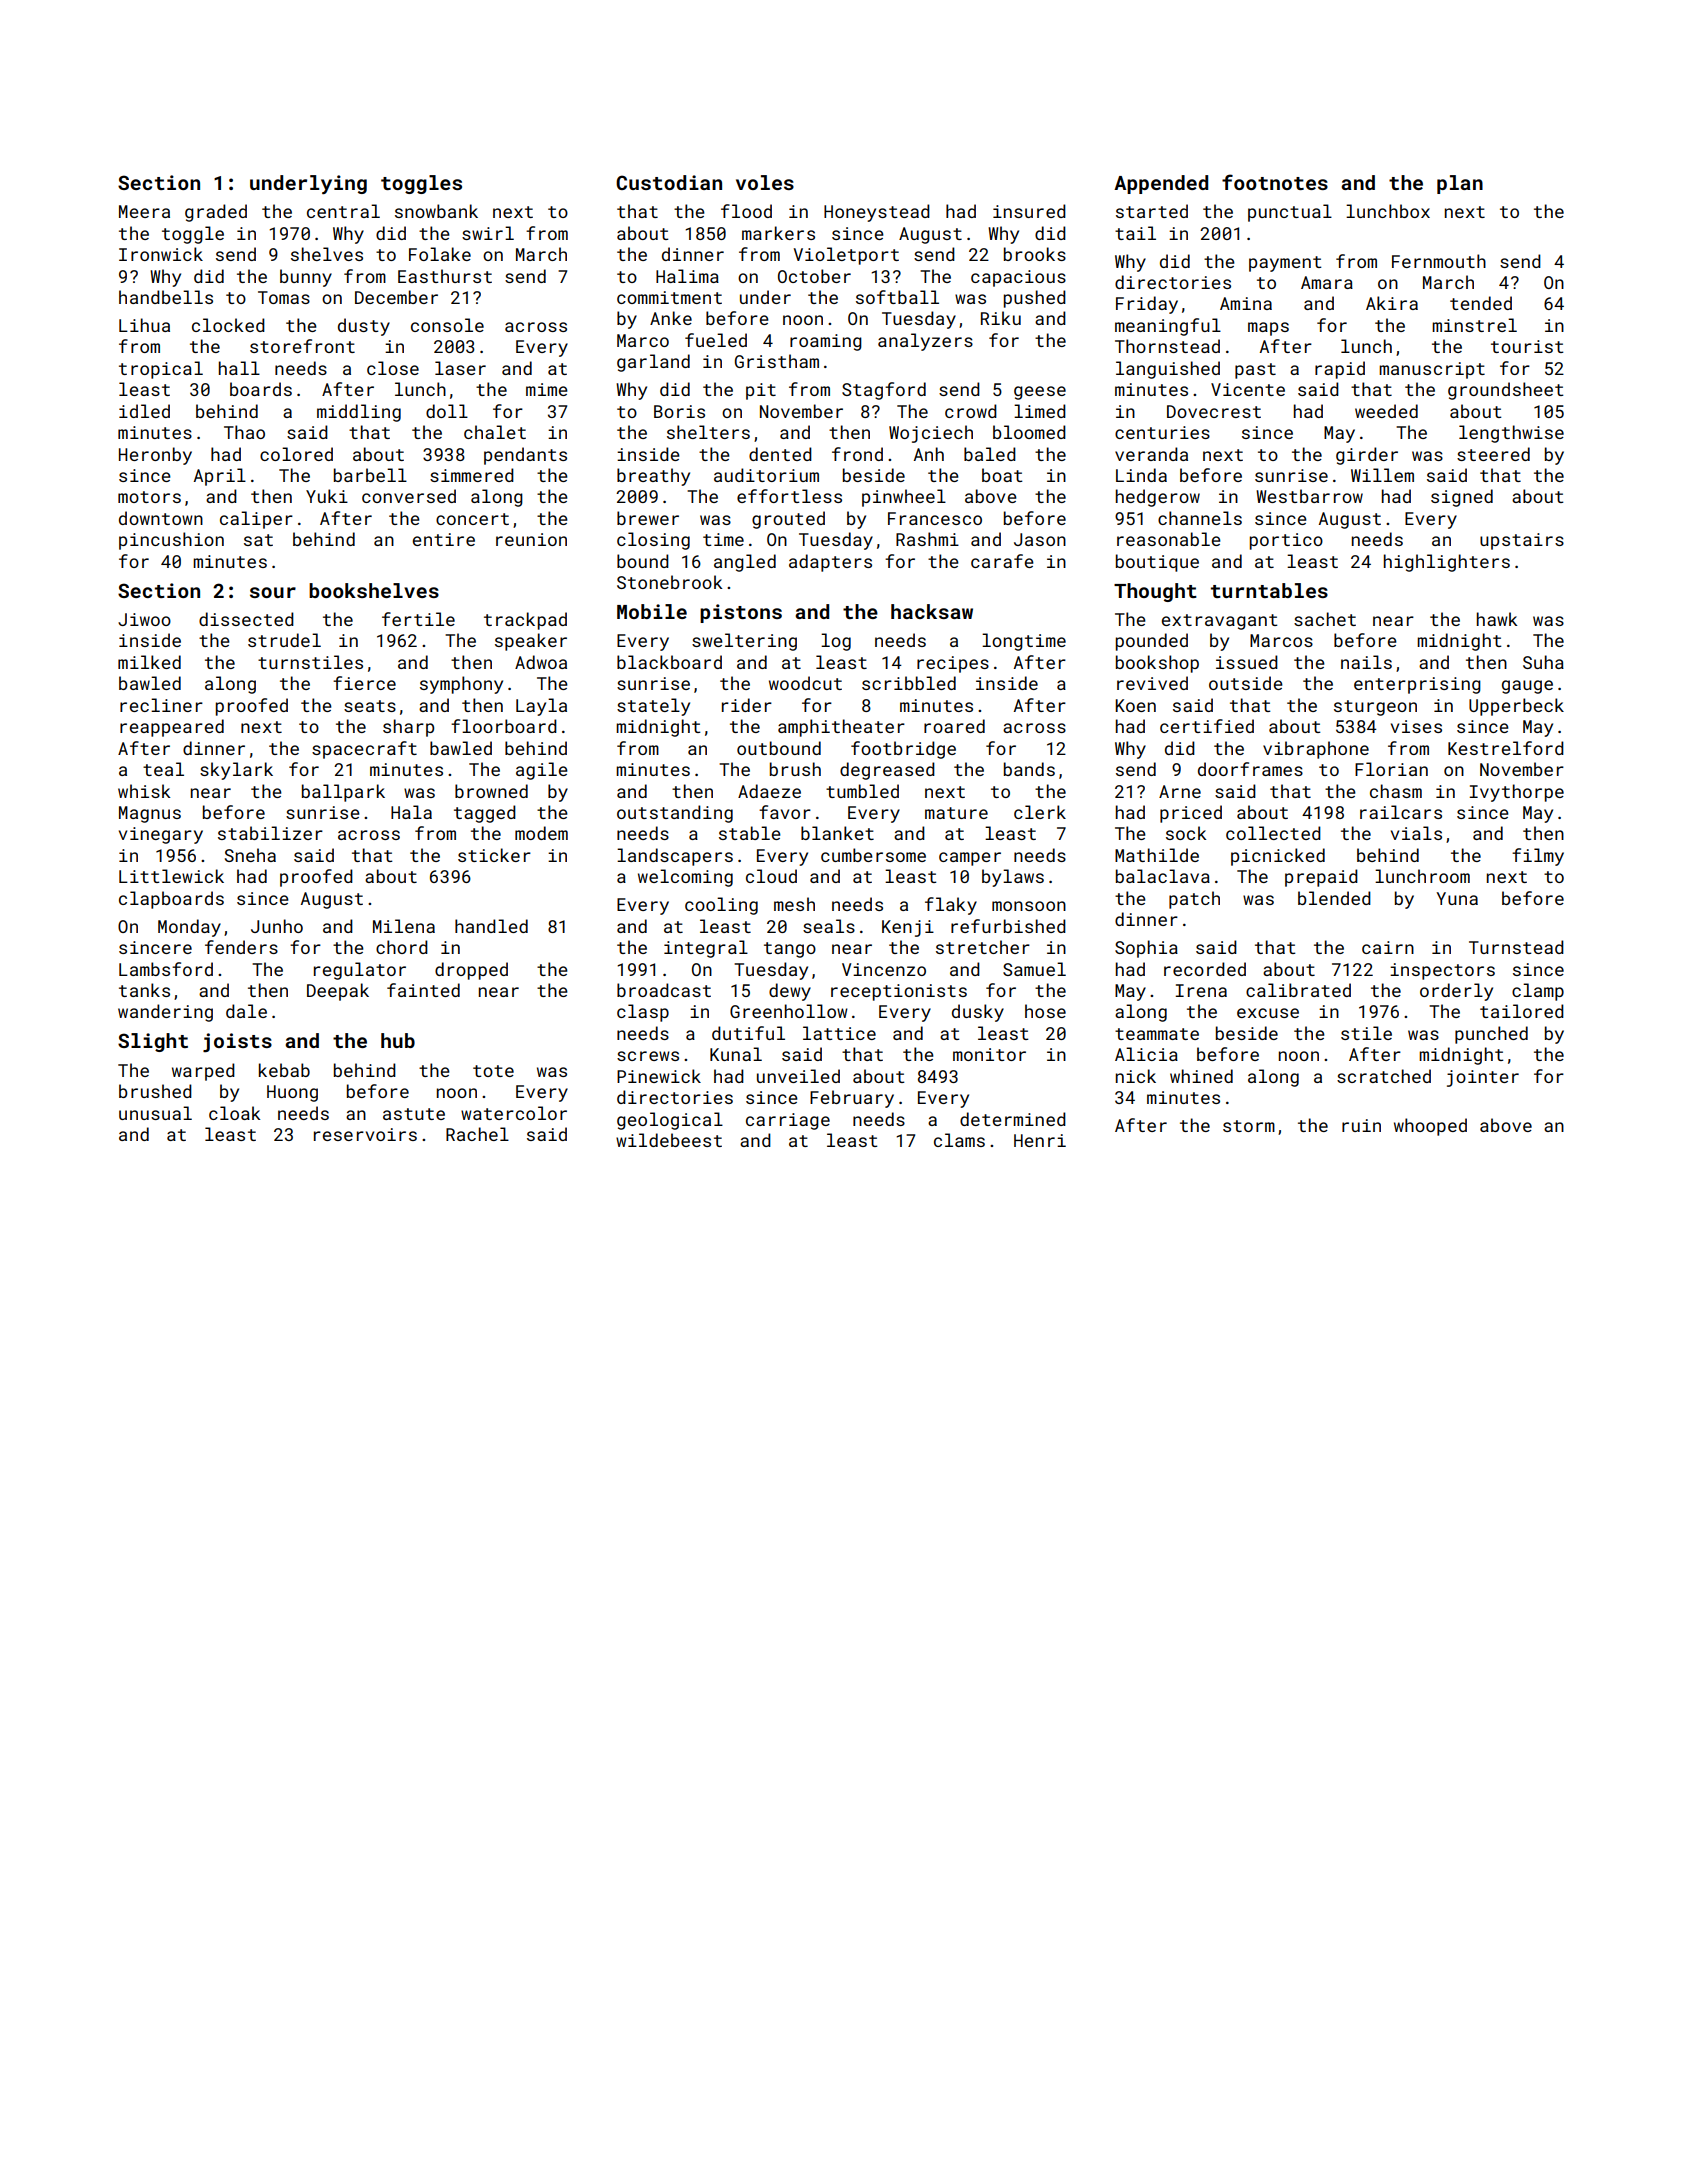 Image resolution: width=1683 pixels, height=2178 pixels. I want to click on reservoirs, so click(365, 1134).
